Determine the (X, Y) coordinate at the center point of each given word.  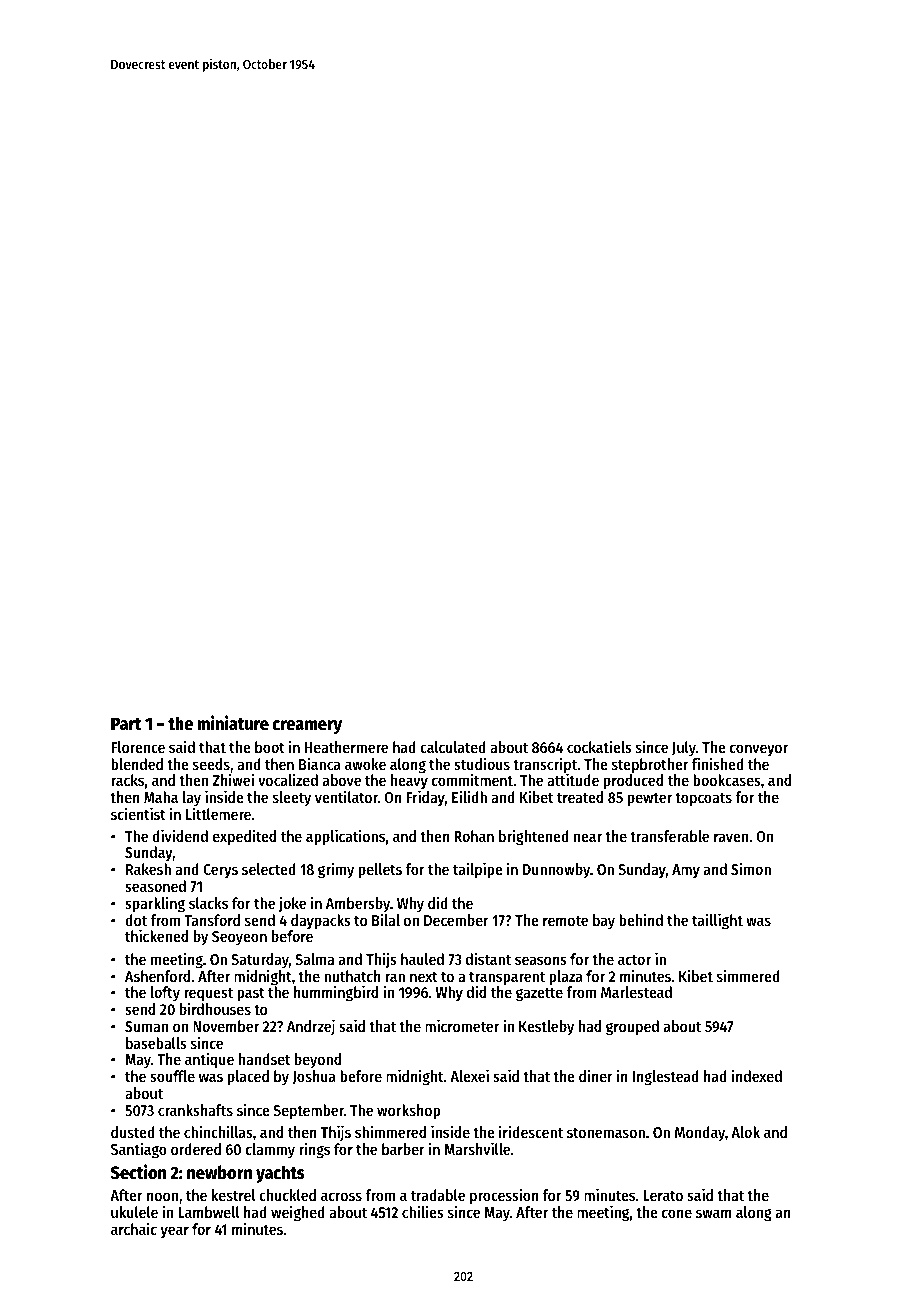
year (175, 1232)
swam (714, 1213)
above (342, 780)
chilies (423, 1211)
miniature (233, 723)
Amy (686, 871)
